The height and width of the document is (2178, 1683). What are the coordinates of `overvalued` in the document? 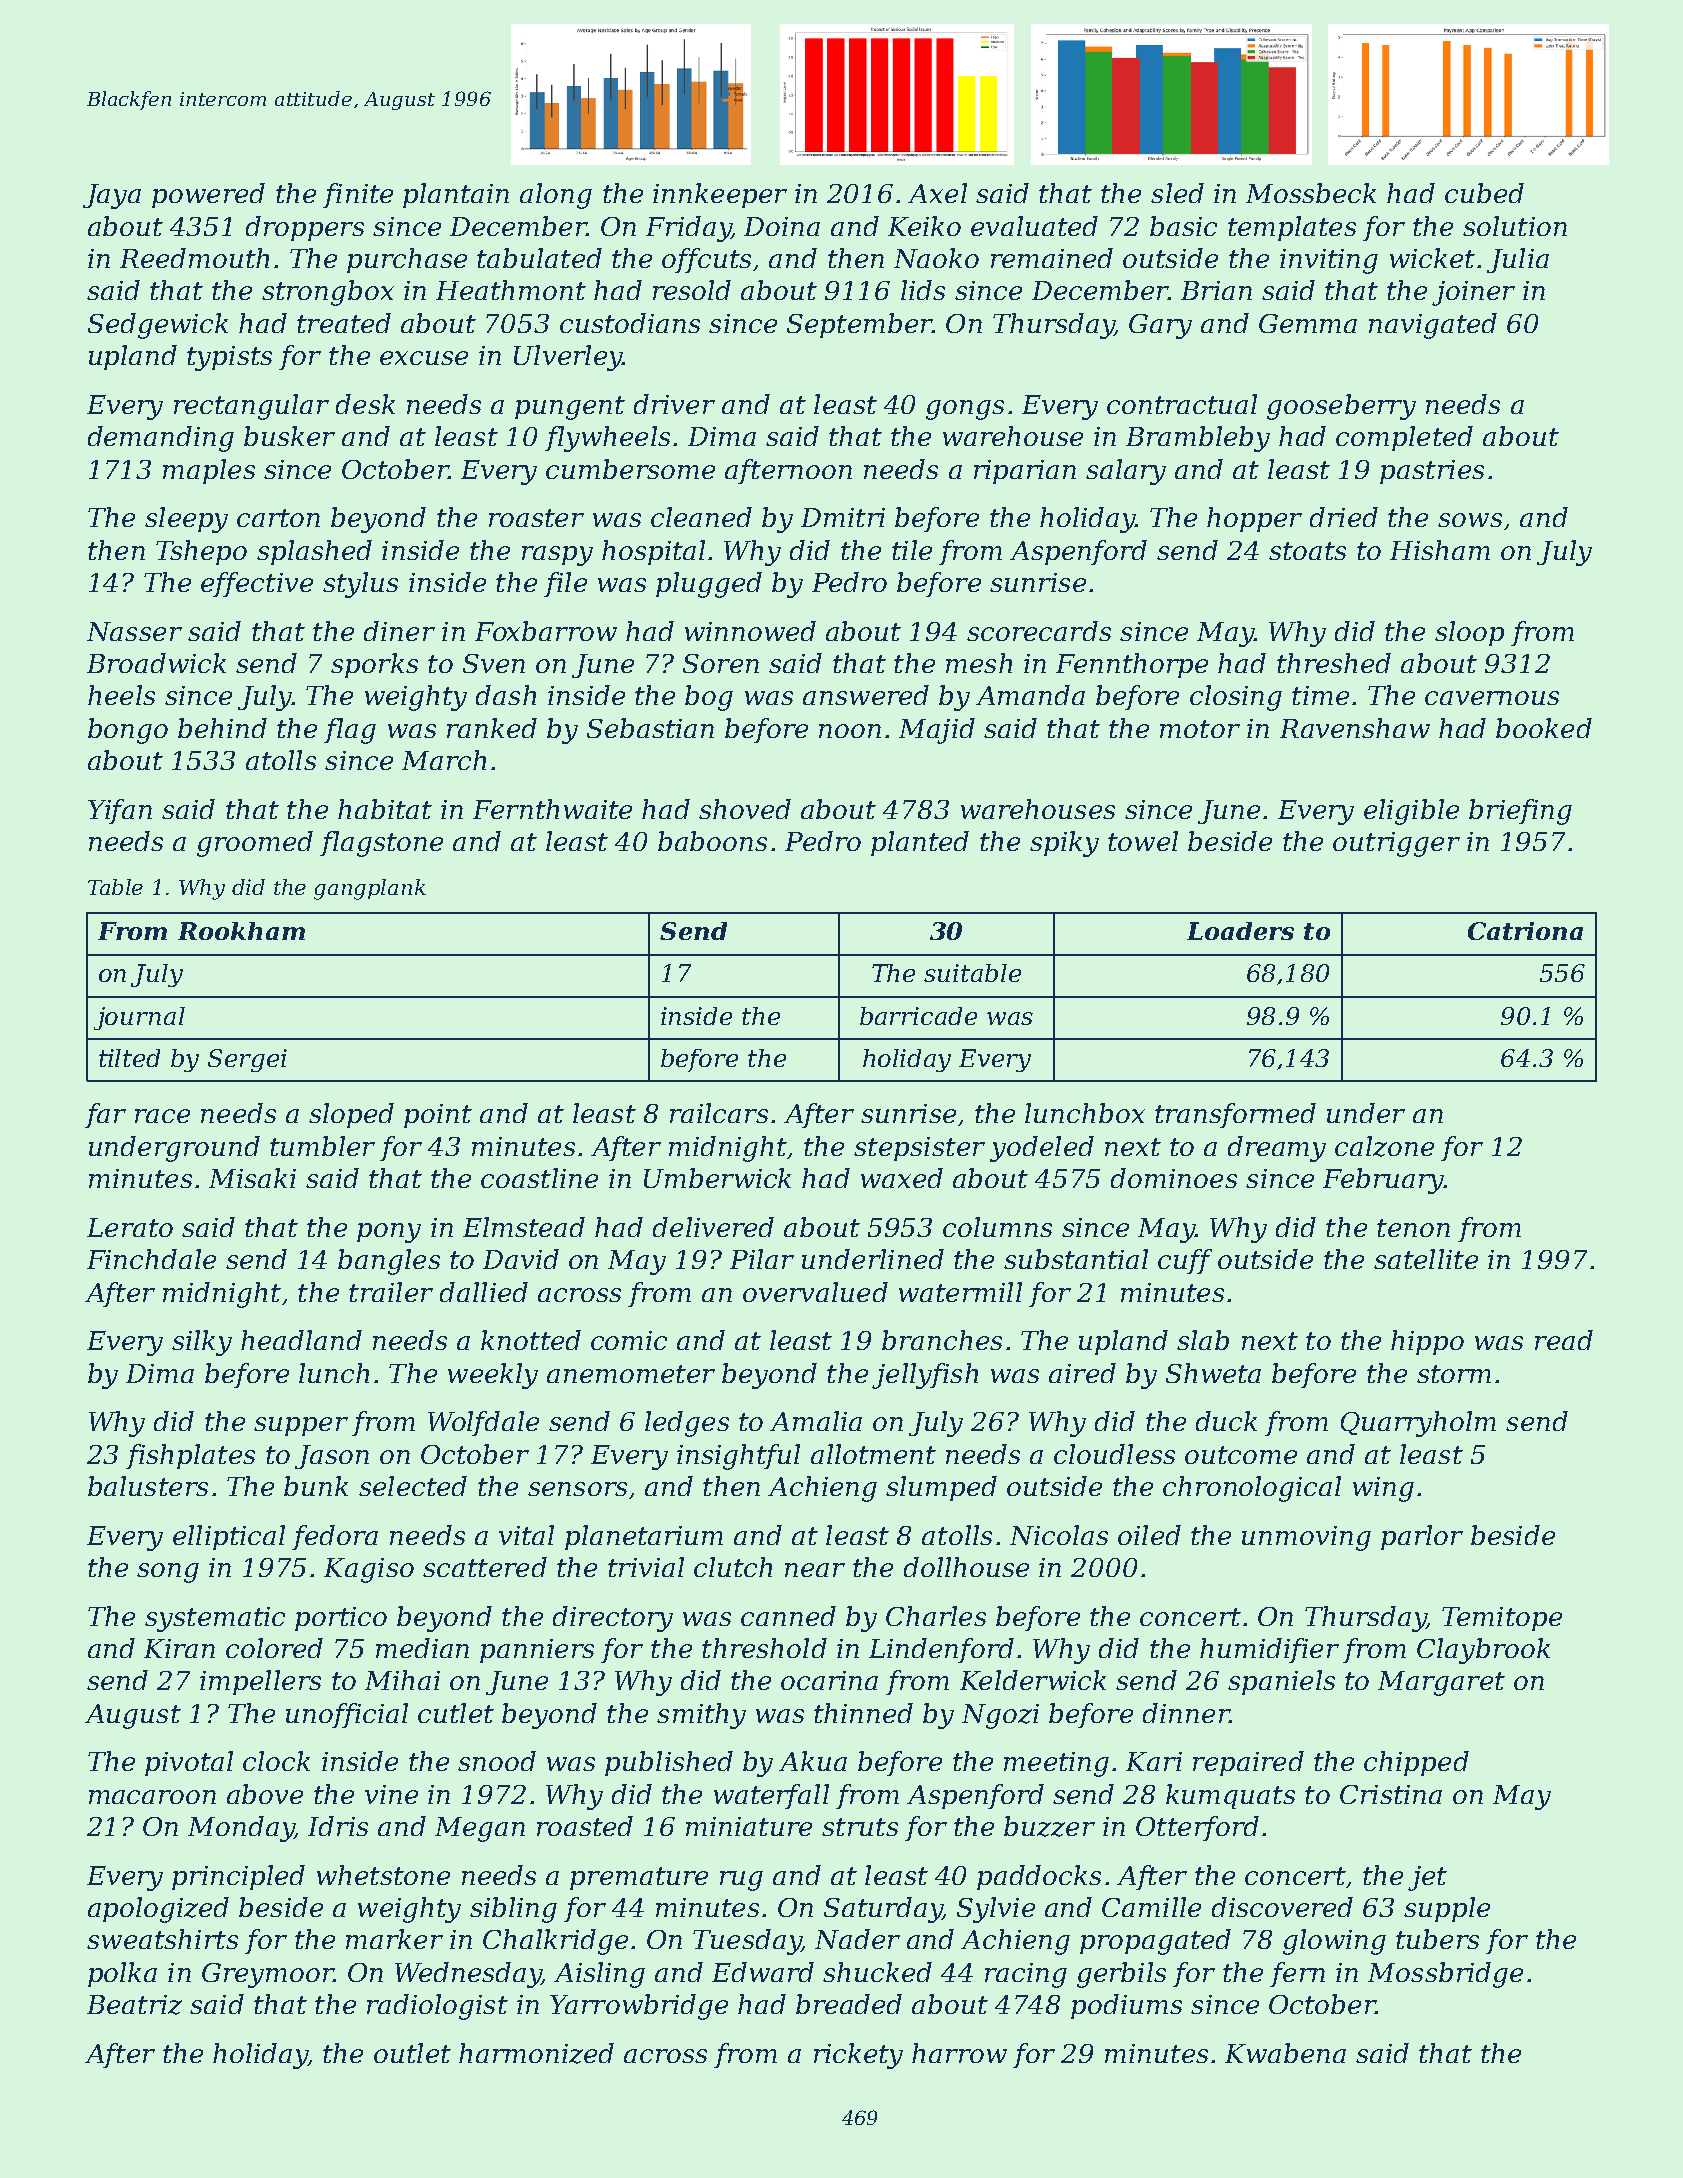 It's located at (815, 1292).
